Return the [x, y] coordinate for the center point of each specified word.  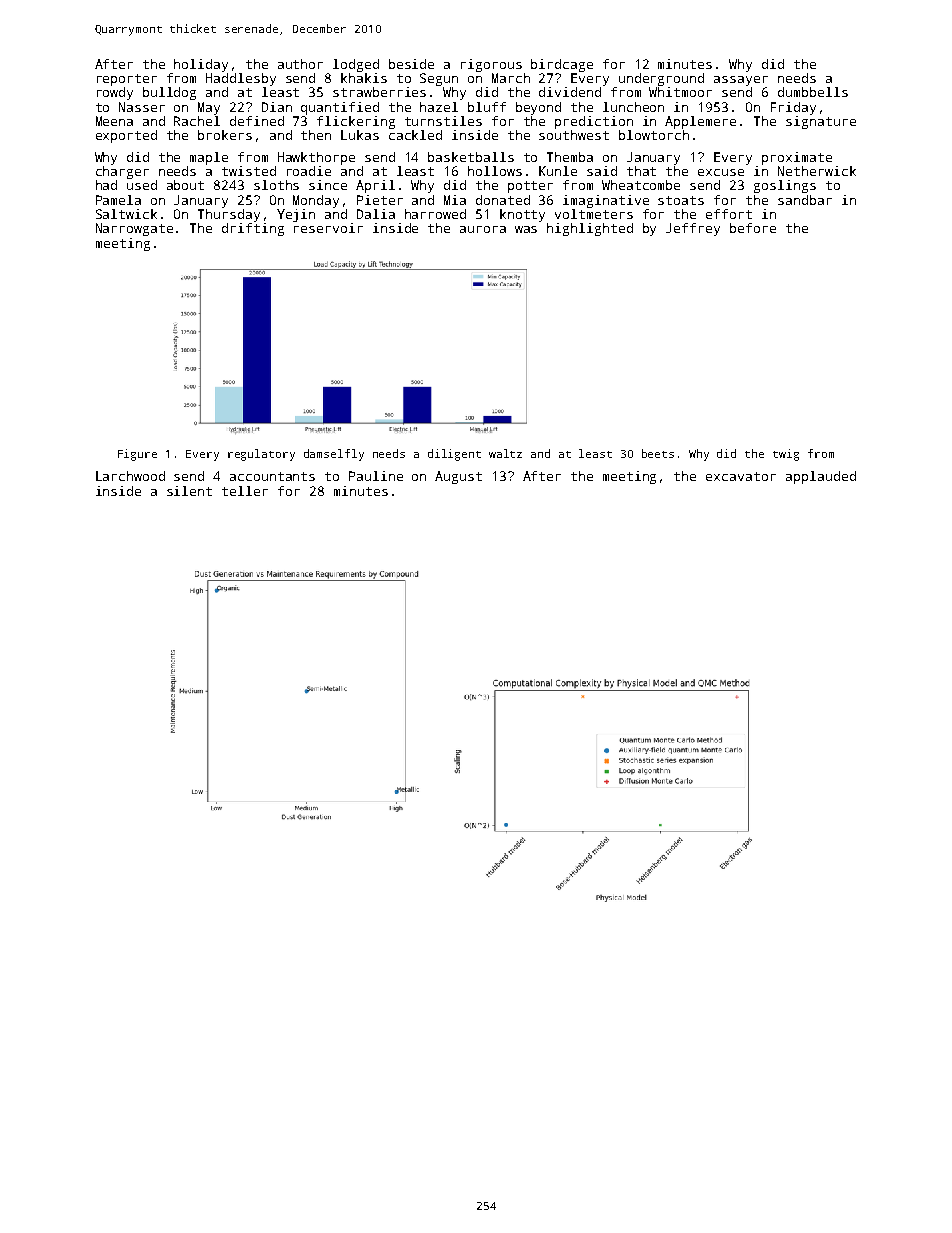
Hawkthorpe [316, 158]
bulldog [169, 93]
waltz [505, 453]
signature [821, 122]
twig [786, 455]
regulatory [261, 455]
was [526, 229]
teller [245, 491]
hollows [495, 171]
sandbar [805, 200]
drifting [253, 229]
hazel [439, 107]
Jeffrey [693, 229]
